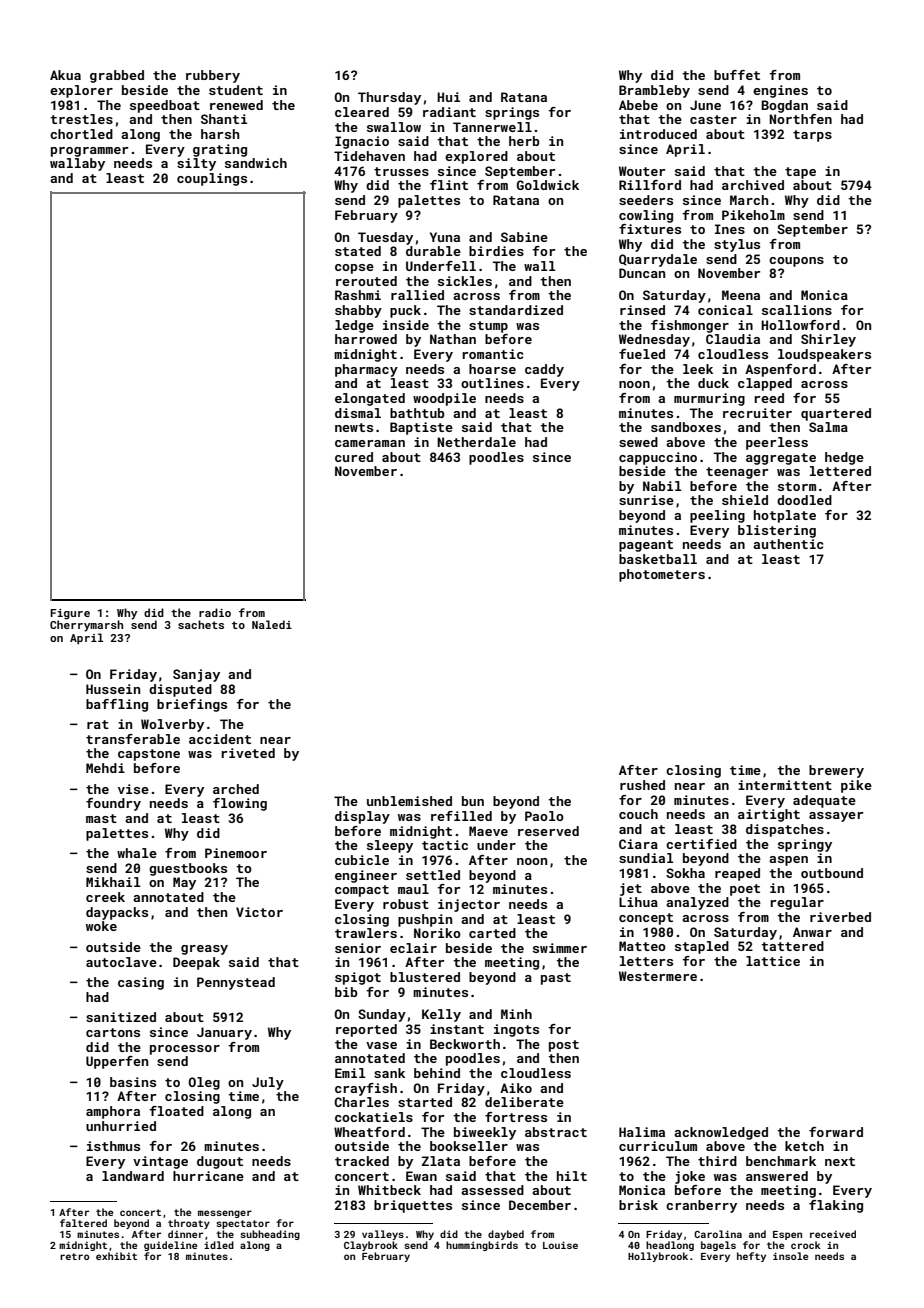  I want to click on programmer, so click(89, 152).
